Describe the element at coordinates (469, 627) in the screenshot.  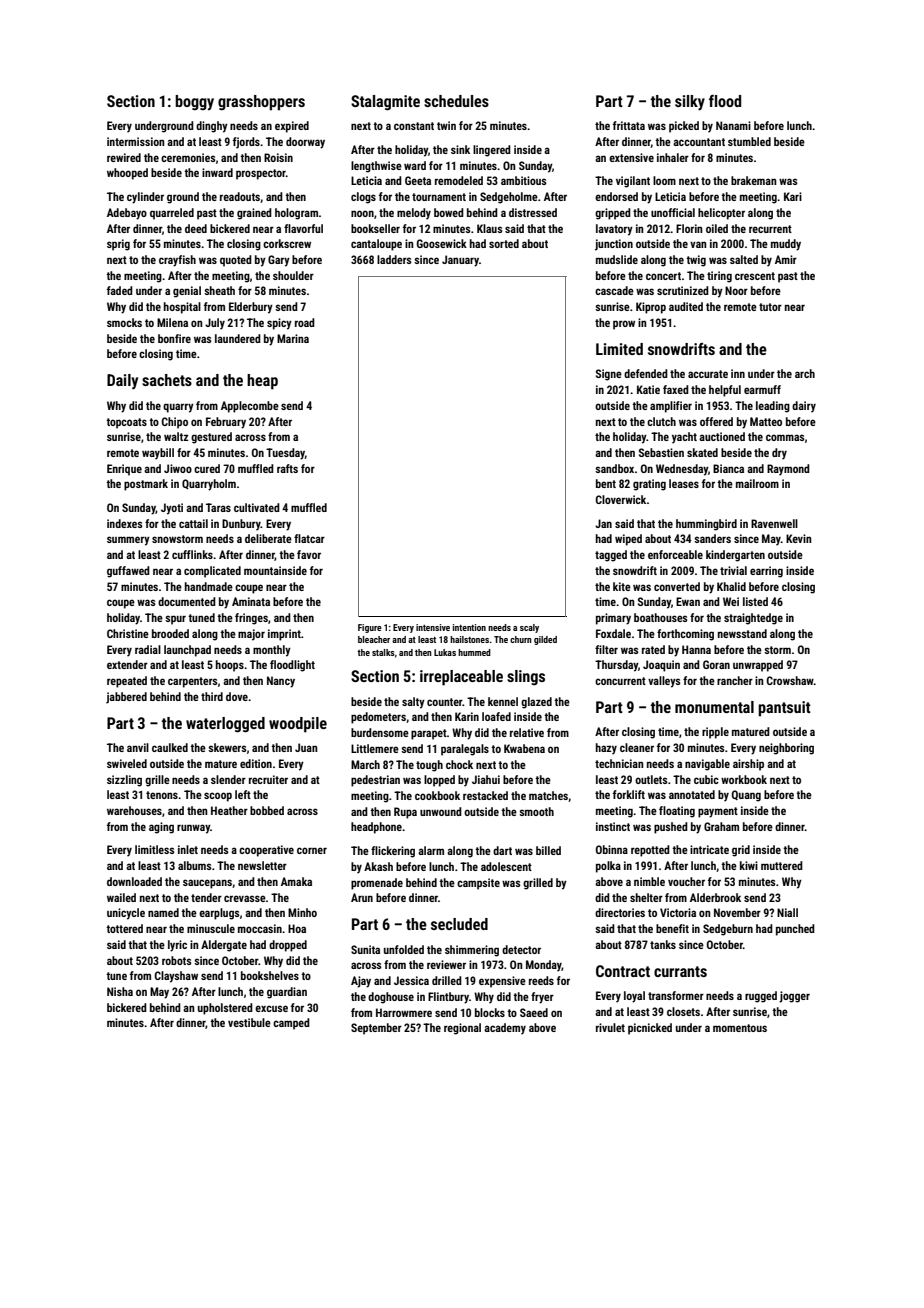
I see `intention` at that location.
